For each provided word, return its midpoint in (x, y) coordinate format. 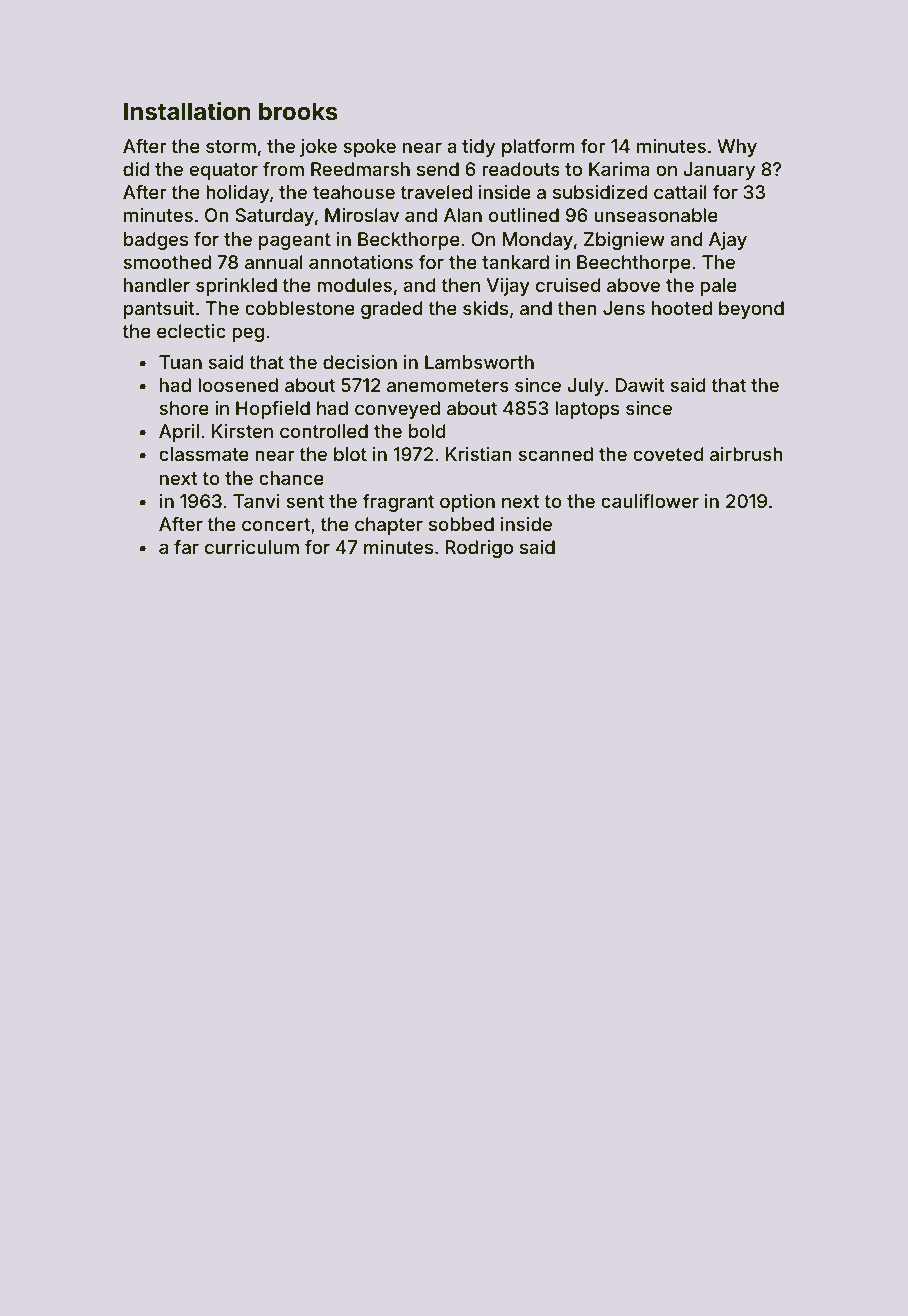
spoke (369, 148)
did (136, 169)
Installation (187, 111)
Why (737, 148)
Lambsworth (479, 362)
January (719, 171)
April (179, 433)
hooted (682, 308)
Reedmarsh (360, 169)
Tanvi (256, 501)
